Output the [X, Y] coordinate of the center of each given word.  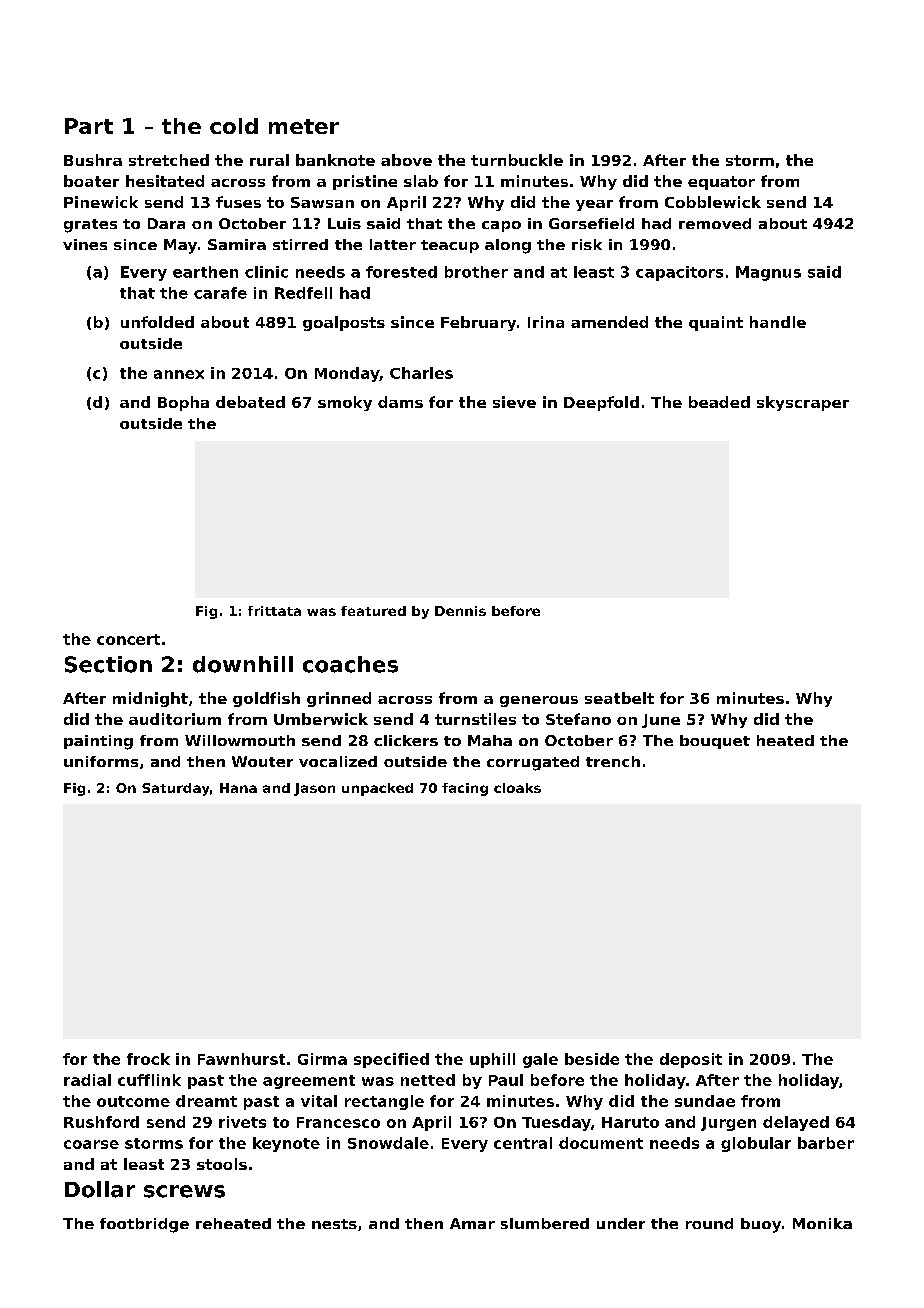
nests [334, 1224]
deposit [691, 1060]
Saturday [175, 789]
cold [234, 126]
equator [721, 183]
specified [391, 1060]
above [406, 160]
